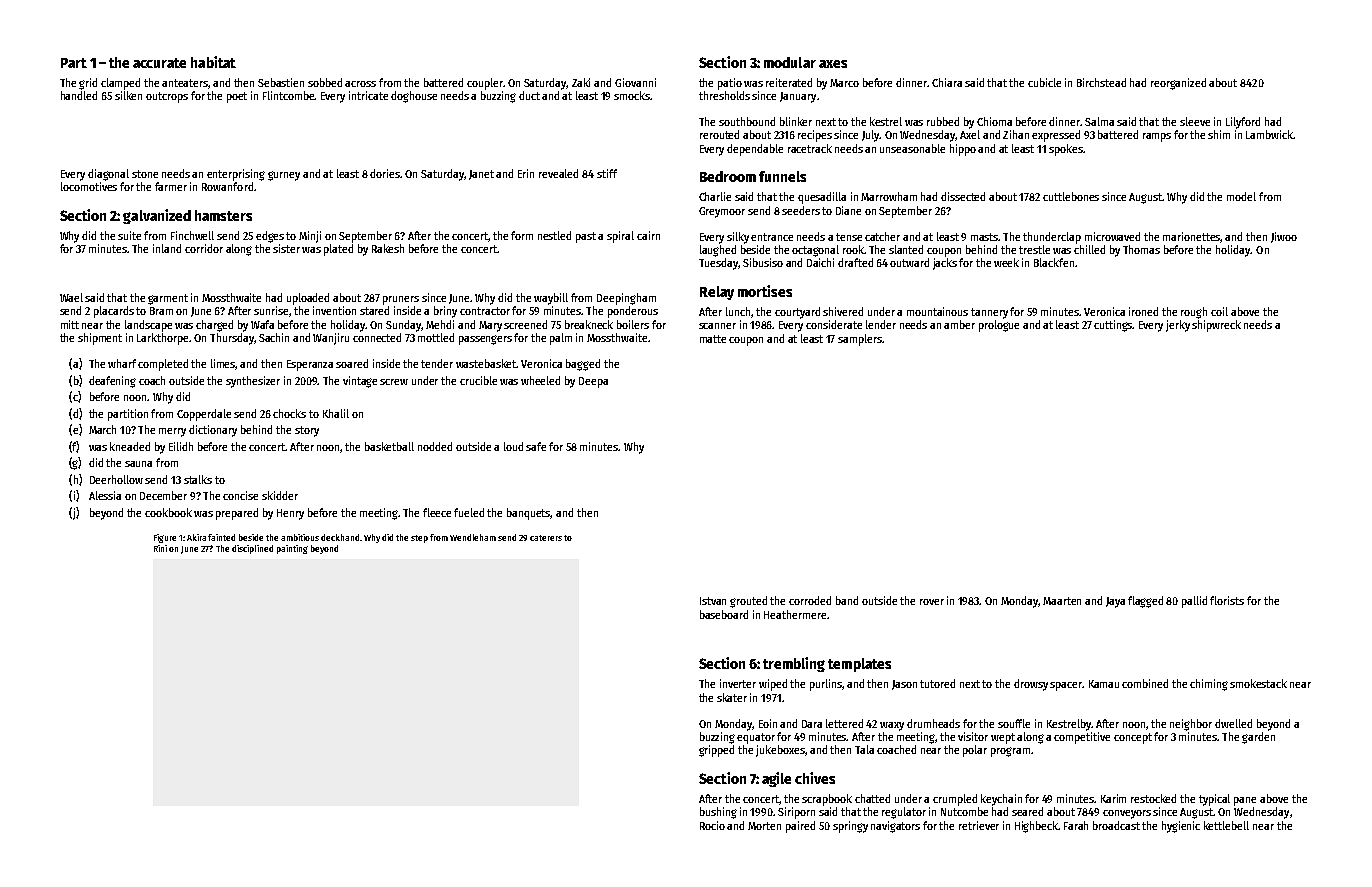  I want to click on wharf, so click(122, 363).
